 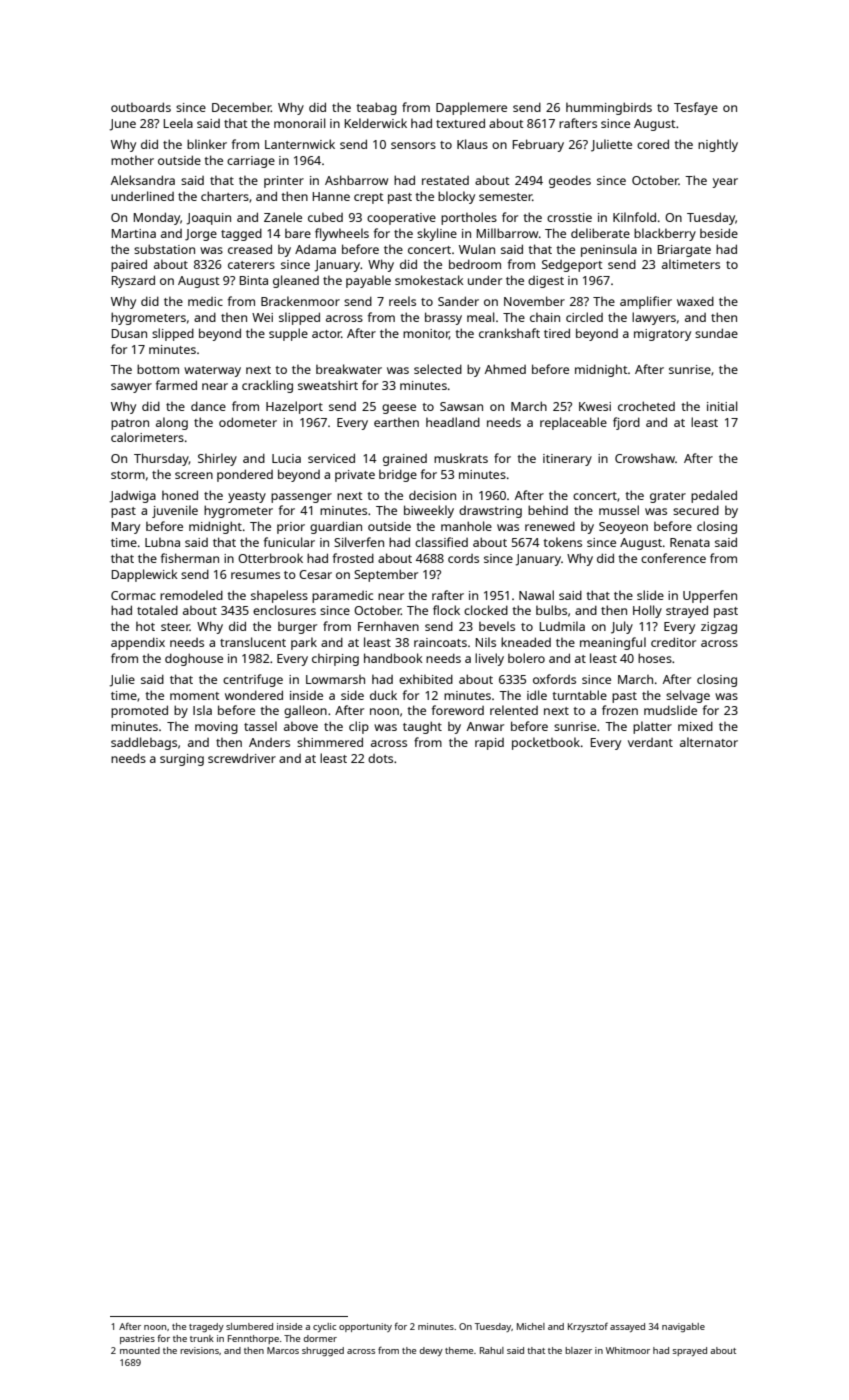 What do you see at coordinates (471, 108) in the screenshot?
I see `Dapplemere` at bounding box center [471, 108].
